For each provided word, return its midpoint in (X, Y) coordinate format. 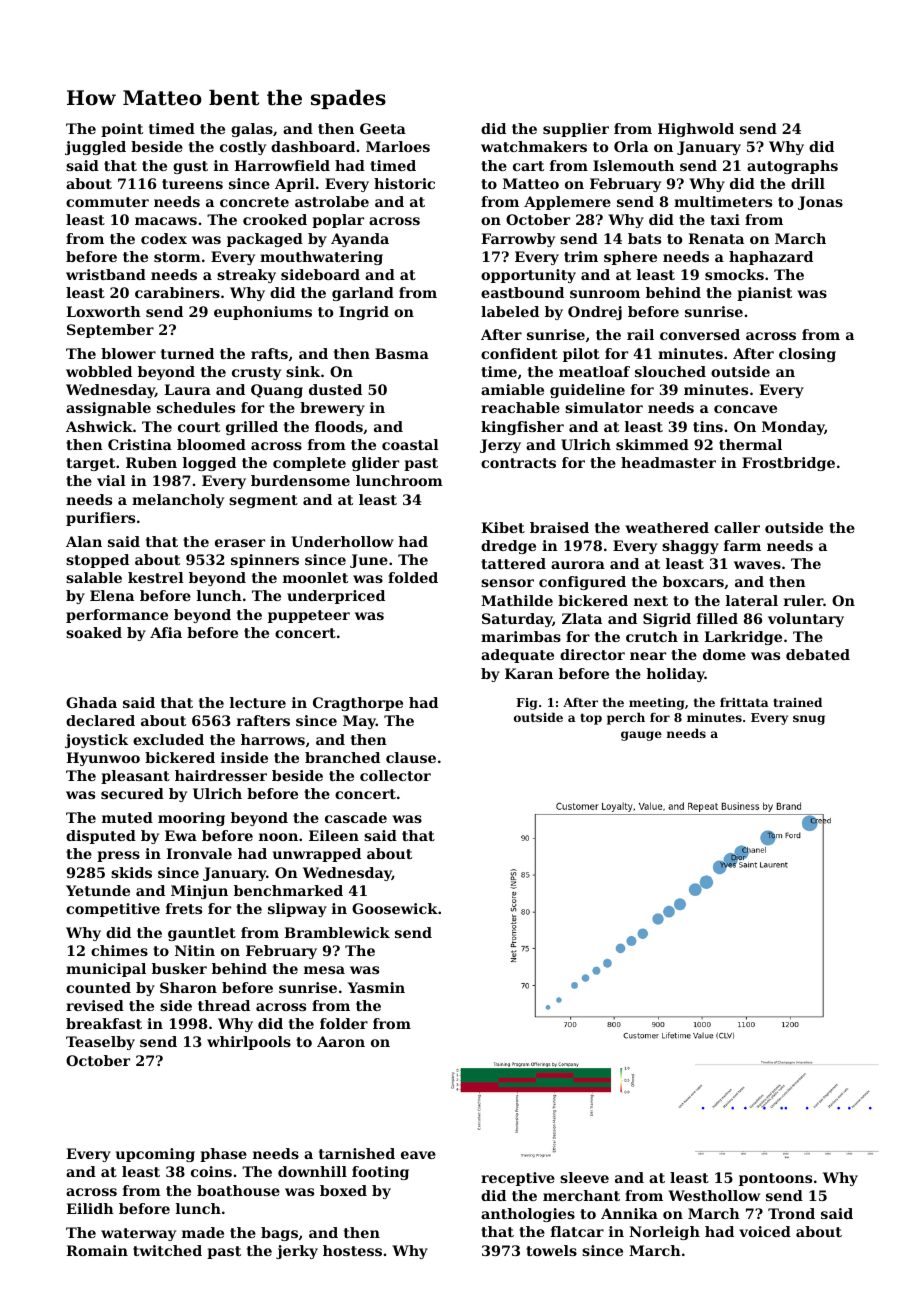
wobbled (99, 371)
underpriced (336, 597)
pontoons (775, 1179)
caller (737, 527)
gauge (641, 736)
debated (818, 654)
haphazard (771, 258)
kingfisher (522, 428)
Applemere (567, 203)
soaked (94, 632)
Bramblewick (337, 932)
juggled (95, 148)
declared (100, 720)
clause (411, 757)
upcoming (155, 1155)
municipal (106, 970)
